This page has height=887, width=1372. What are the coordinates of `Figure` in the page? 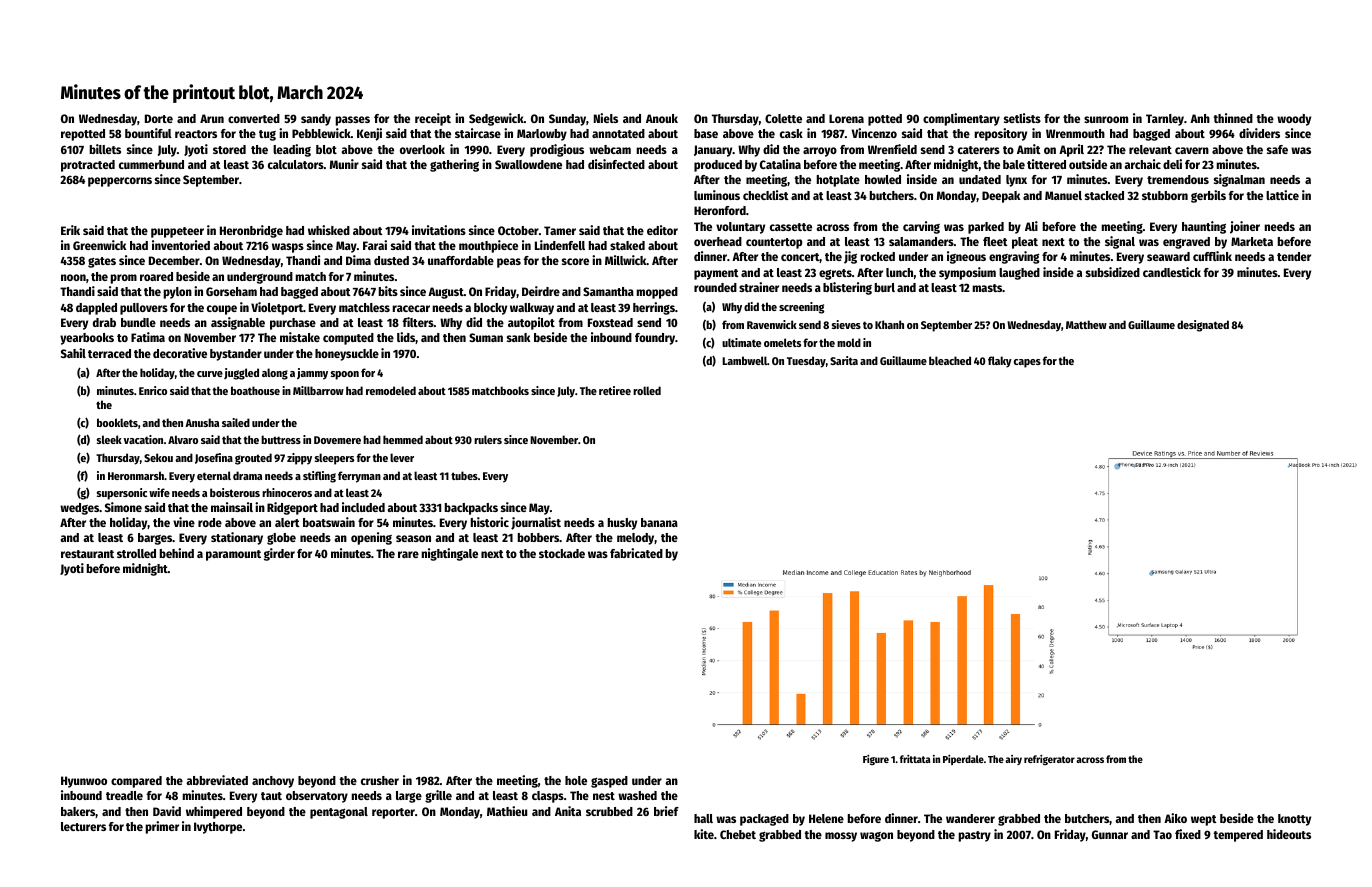 It's located at (876, 760).
